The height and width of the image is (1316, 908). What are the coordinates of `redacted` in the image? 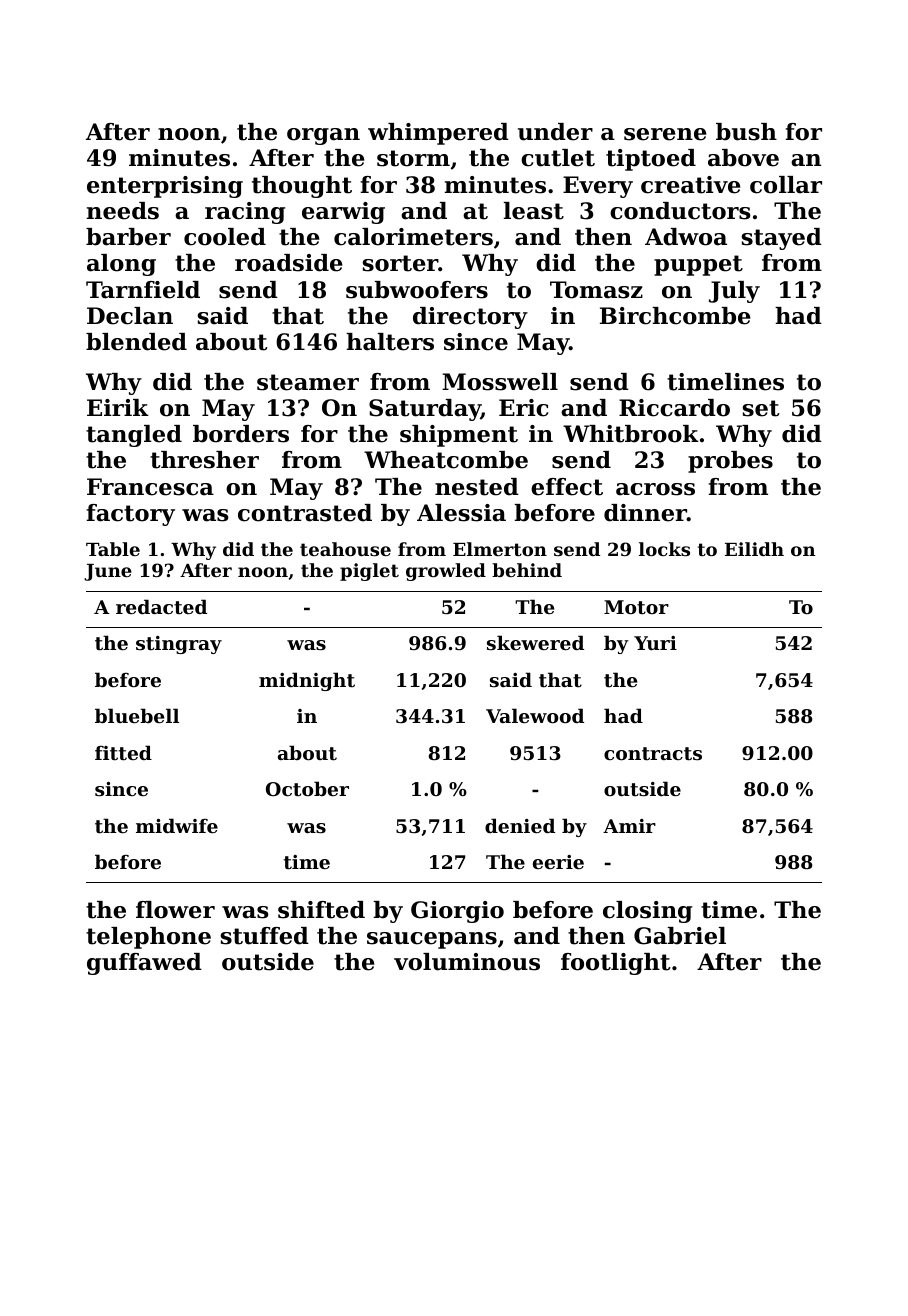 It's located at (161, 607).
